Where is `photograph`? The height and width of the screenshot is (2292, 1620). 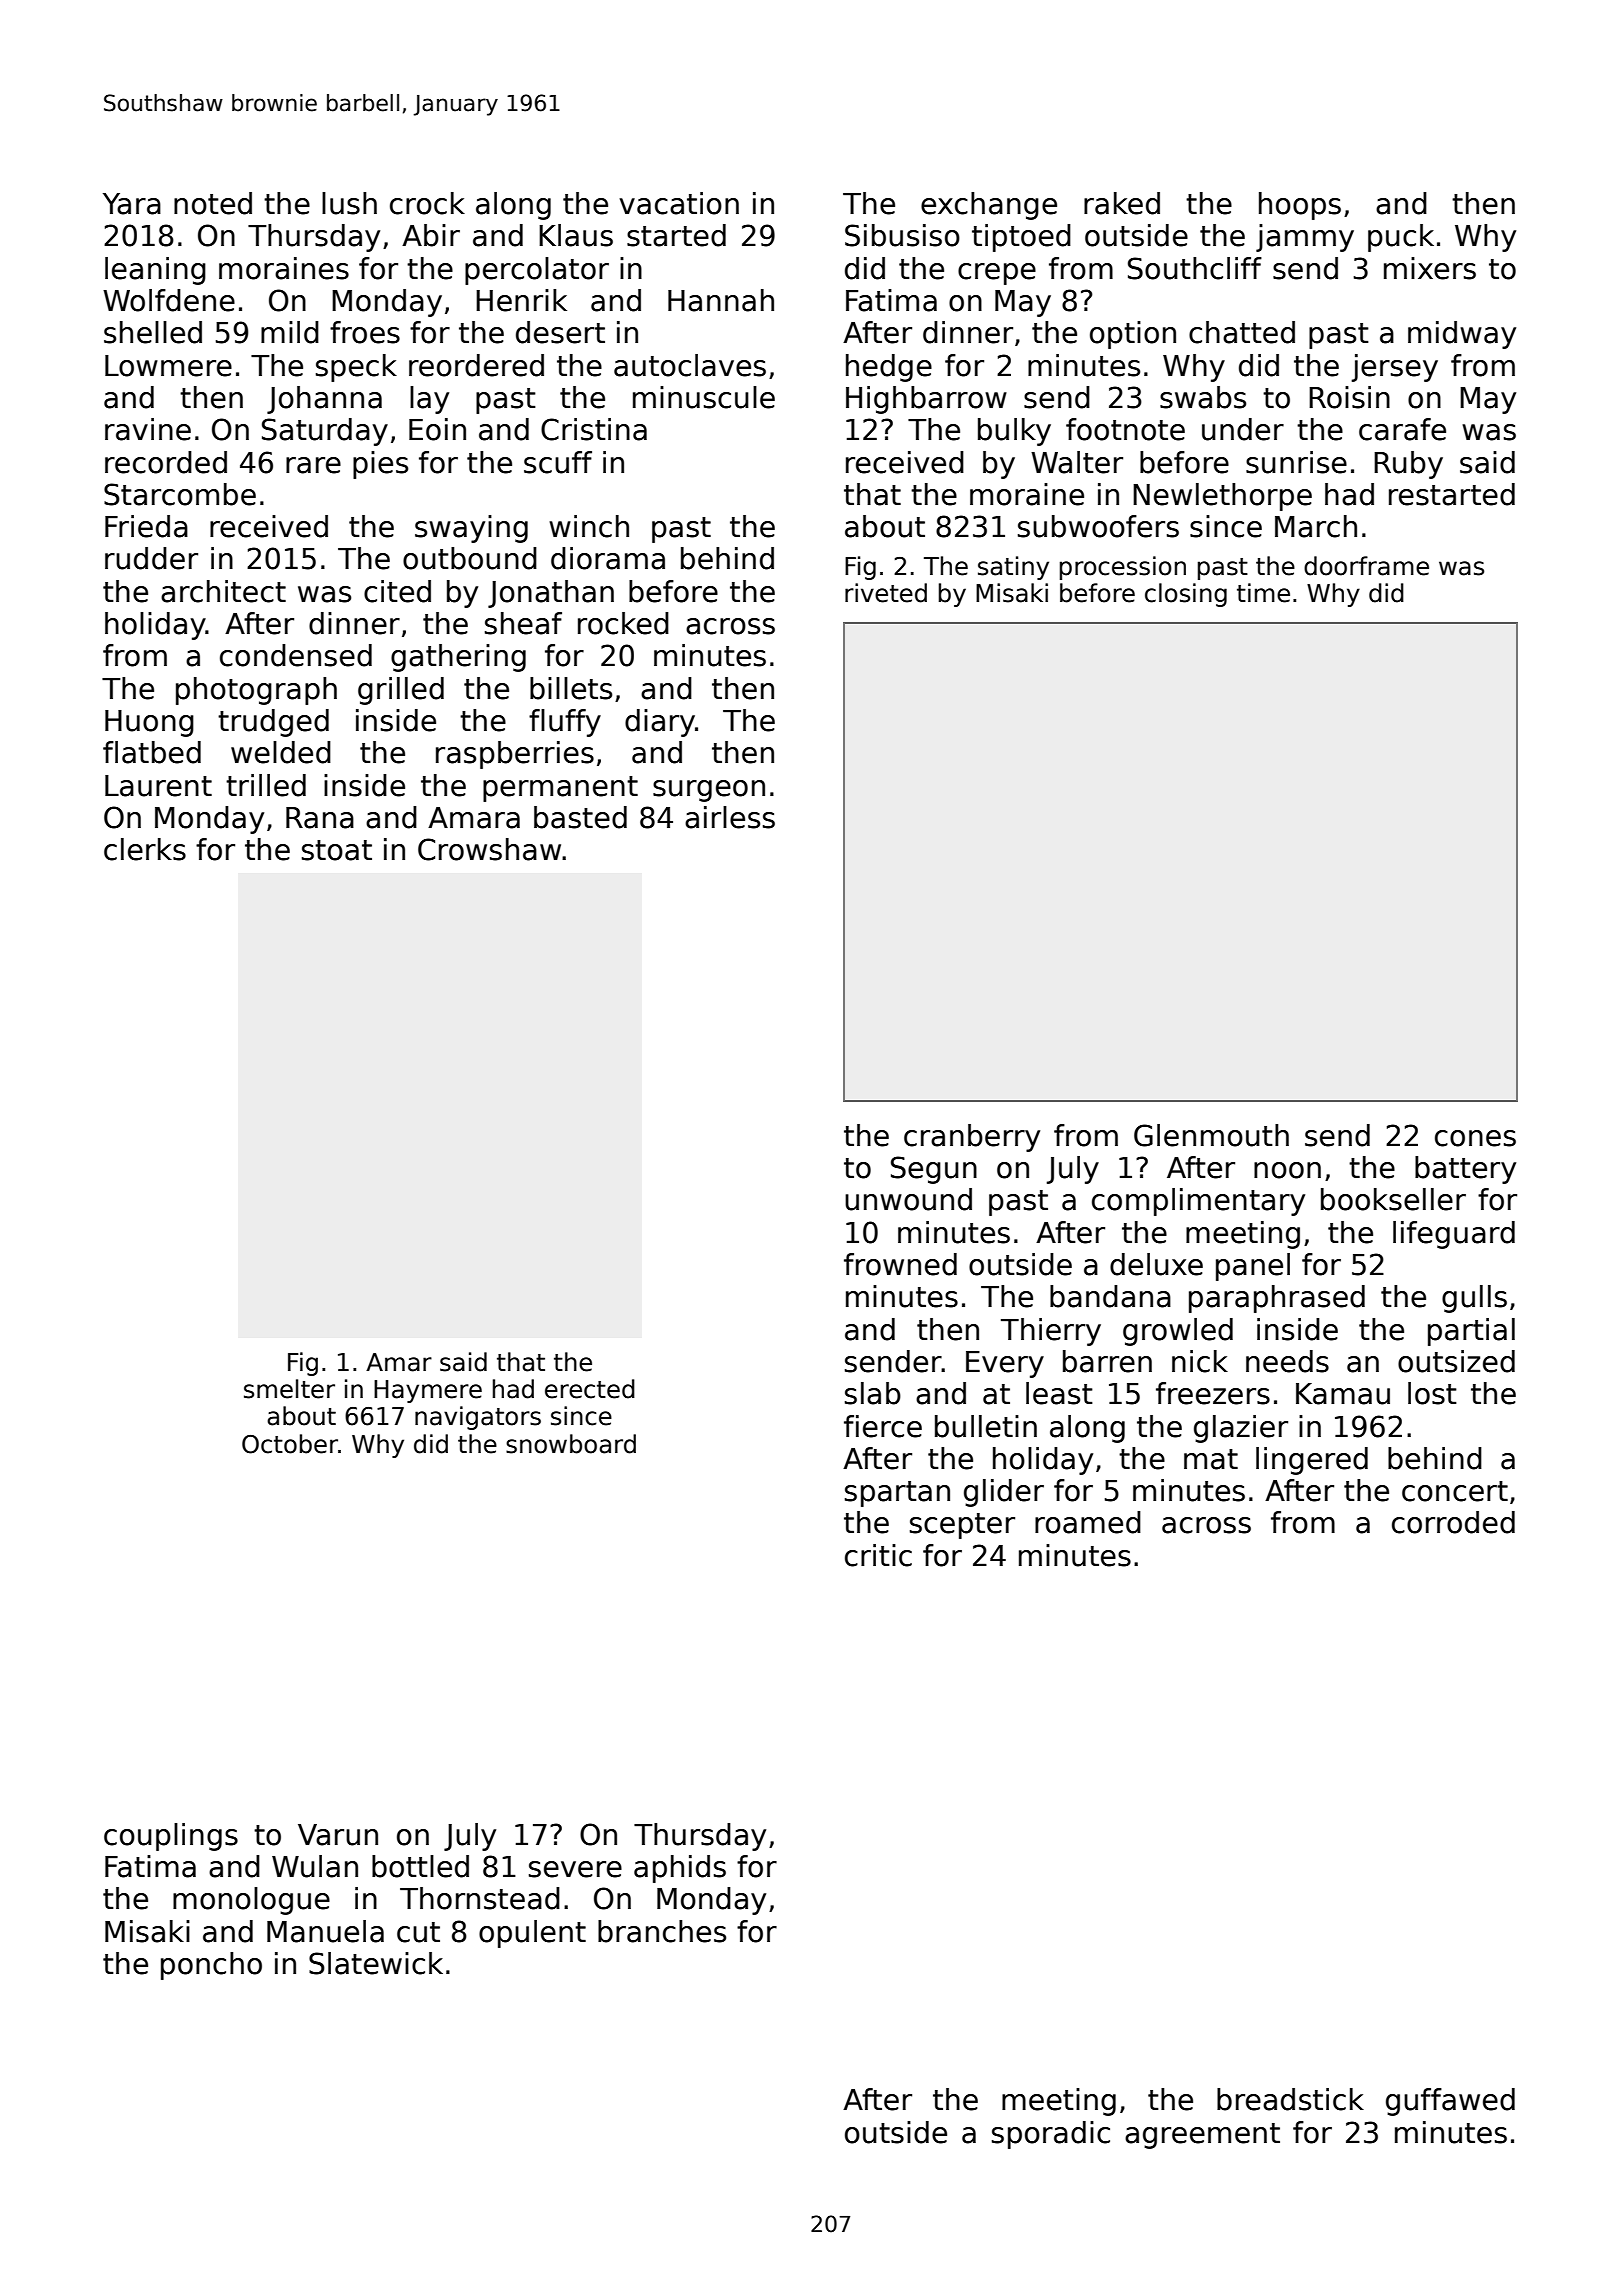
photograph is located at coordinates (256, 691).
